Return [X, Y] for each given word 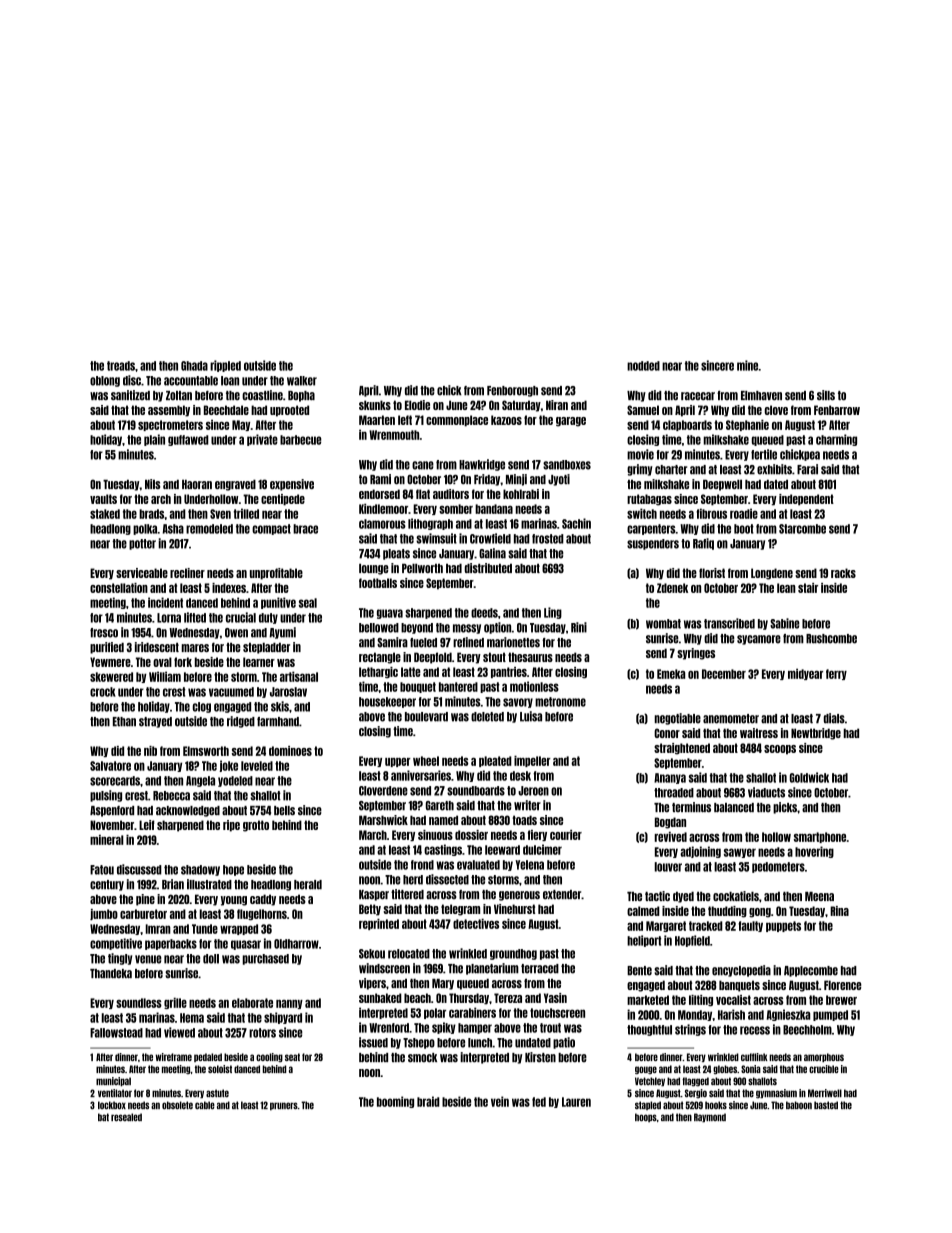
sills [826, 395]
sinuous [435, 835]
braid [428, 1101]
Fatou [102, 870]
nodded [643, 366]
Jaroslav [288, 692]
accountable [191, 381]
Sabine [785, 623]
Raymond [710, 1118]
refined [468, 642]
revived [671, 837]
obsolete [177, 1105]
